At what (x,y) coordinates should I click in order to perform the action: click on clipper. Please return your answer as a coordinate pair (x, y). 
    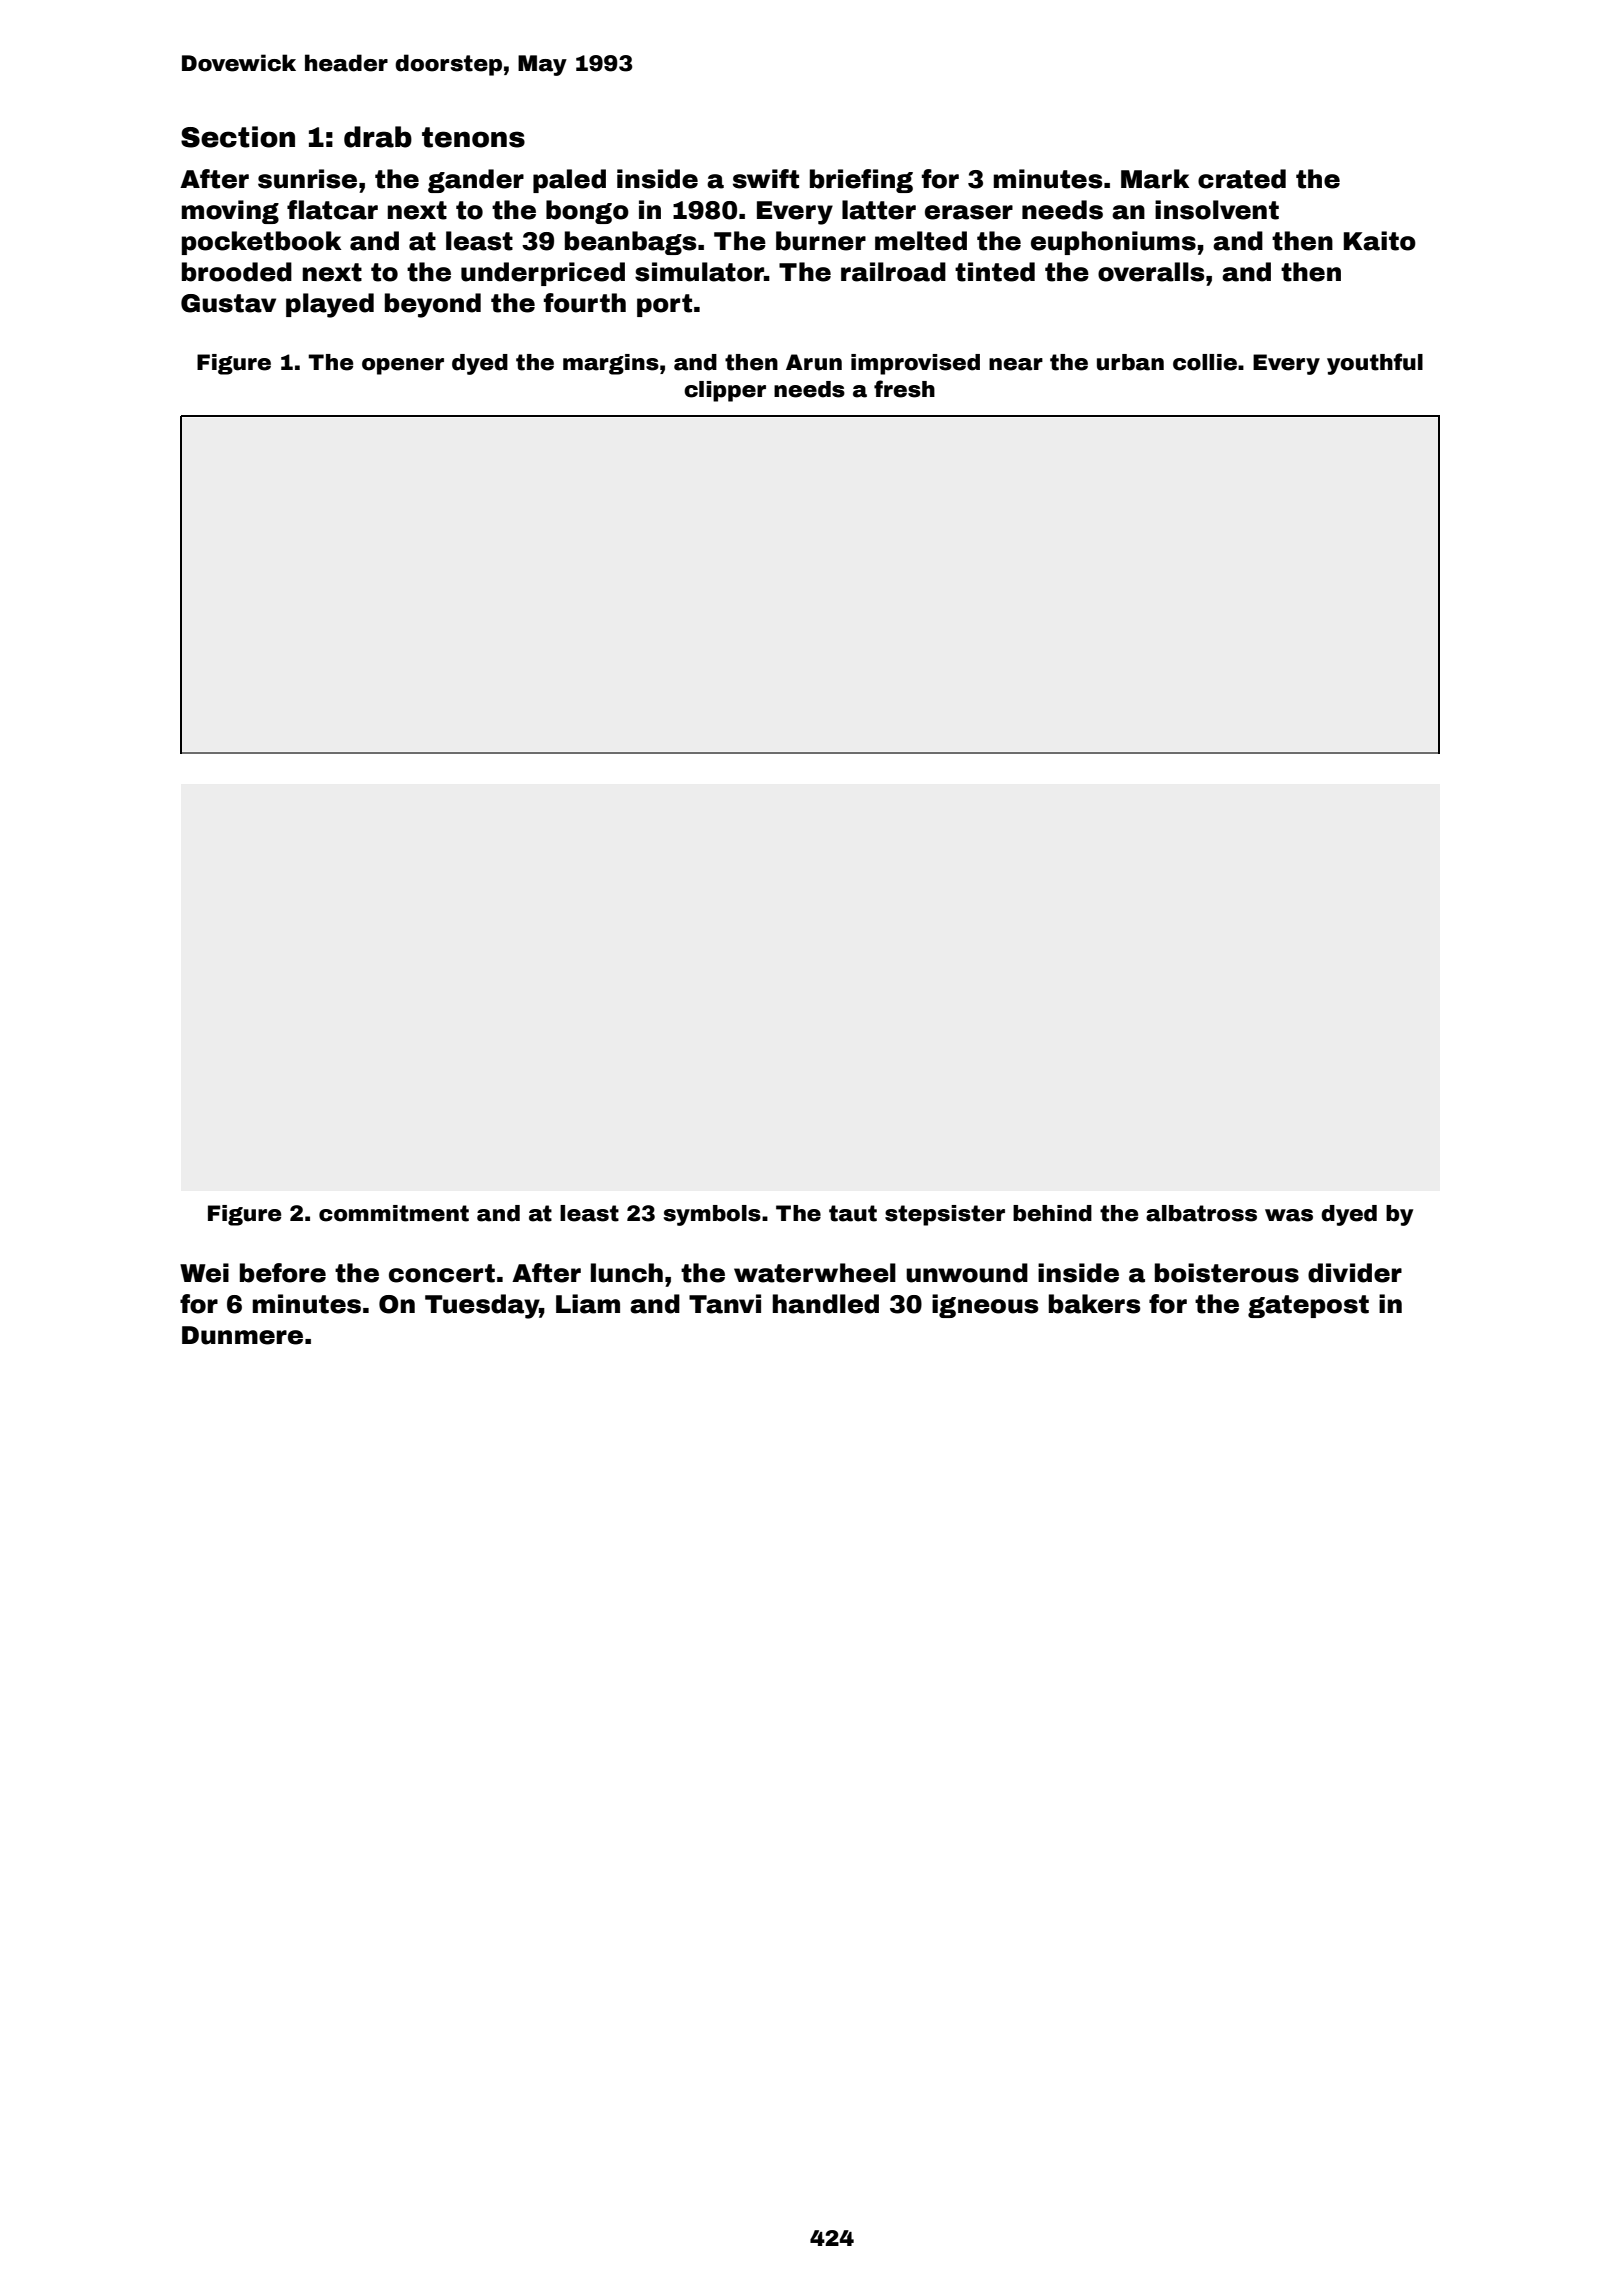
    Looking at the image, I should click on (725, 391).
